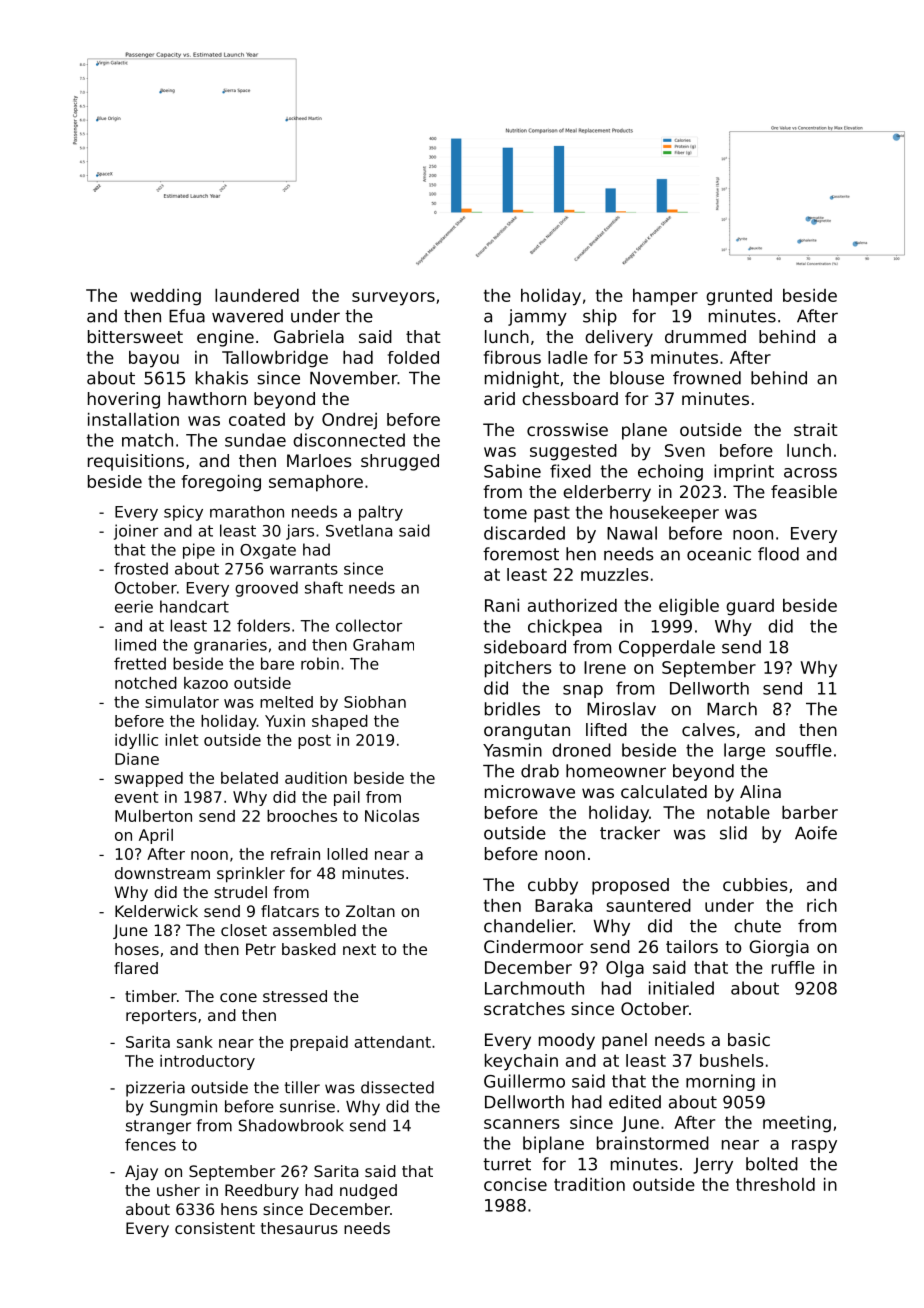 The image size is (924, 1308). What do you see at coordinates (161, 1017) in the screenshot?
I see `reporters` at bounding box center [161, 1017].
